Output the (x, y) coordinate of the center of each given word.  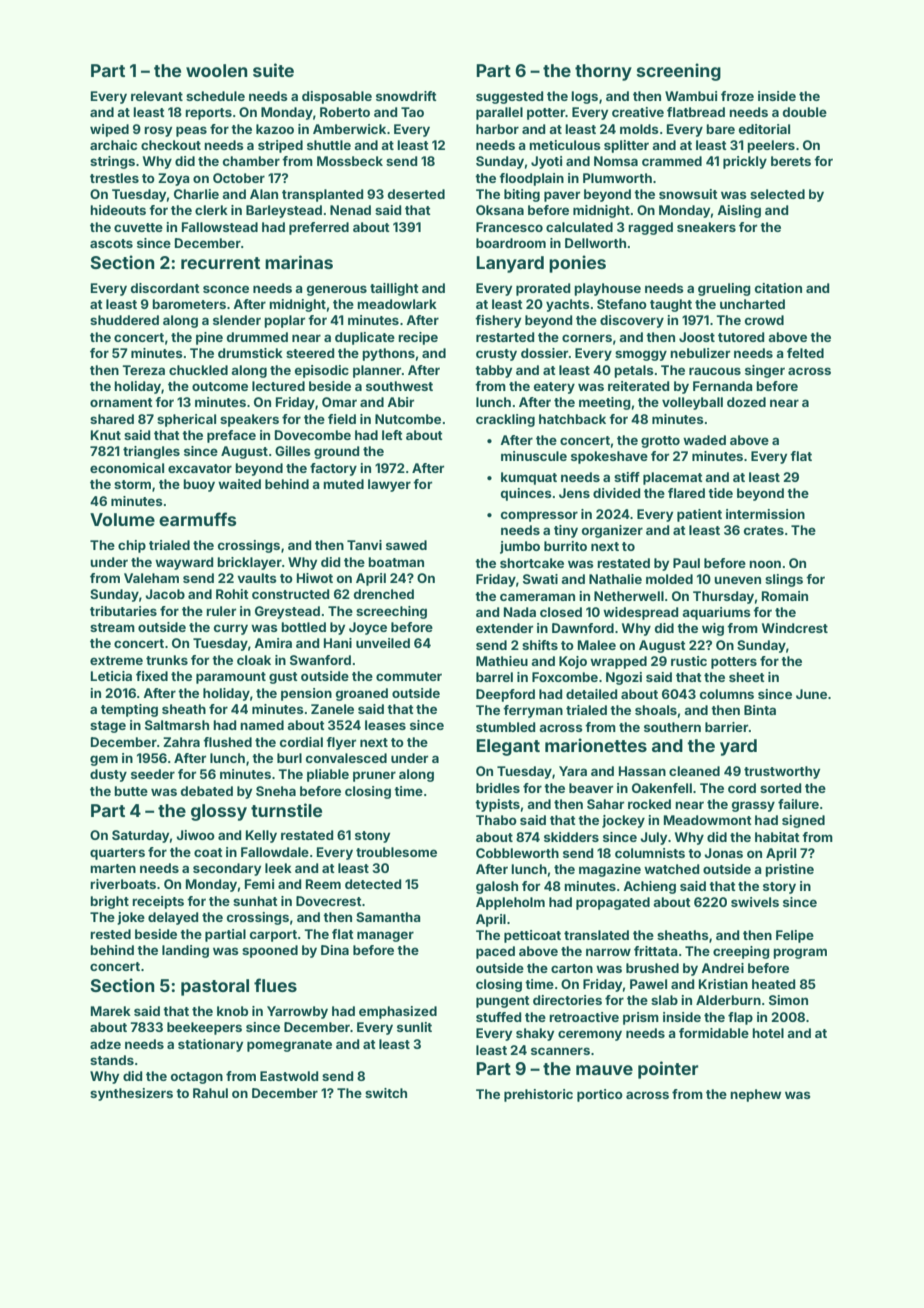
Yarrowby (297, 1012)
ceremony (590, 1035)
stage (108, 727)
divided (617, 493)
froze (737, 96)
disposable (337, 97)
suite (273, 70)
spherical (186, 420)
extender (504, 628)
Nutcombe (408, 419)
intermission (765, 514)
